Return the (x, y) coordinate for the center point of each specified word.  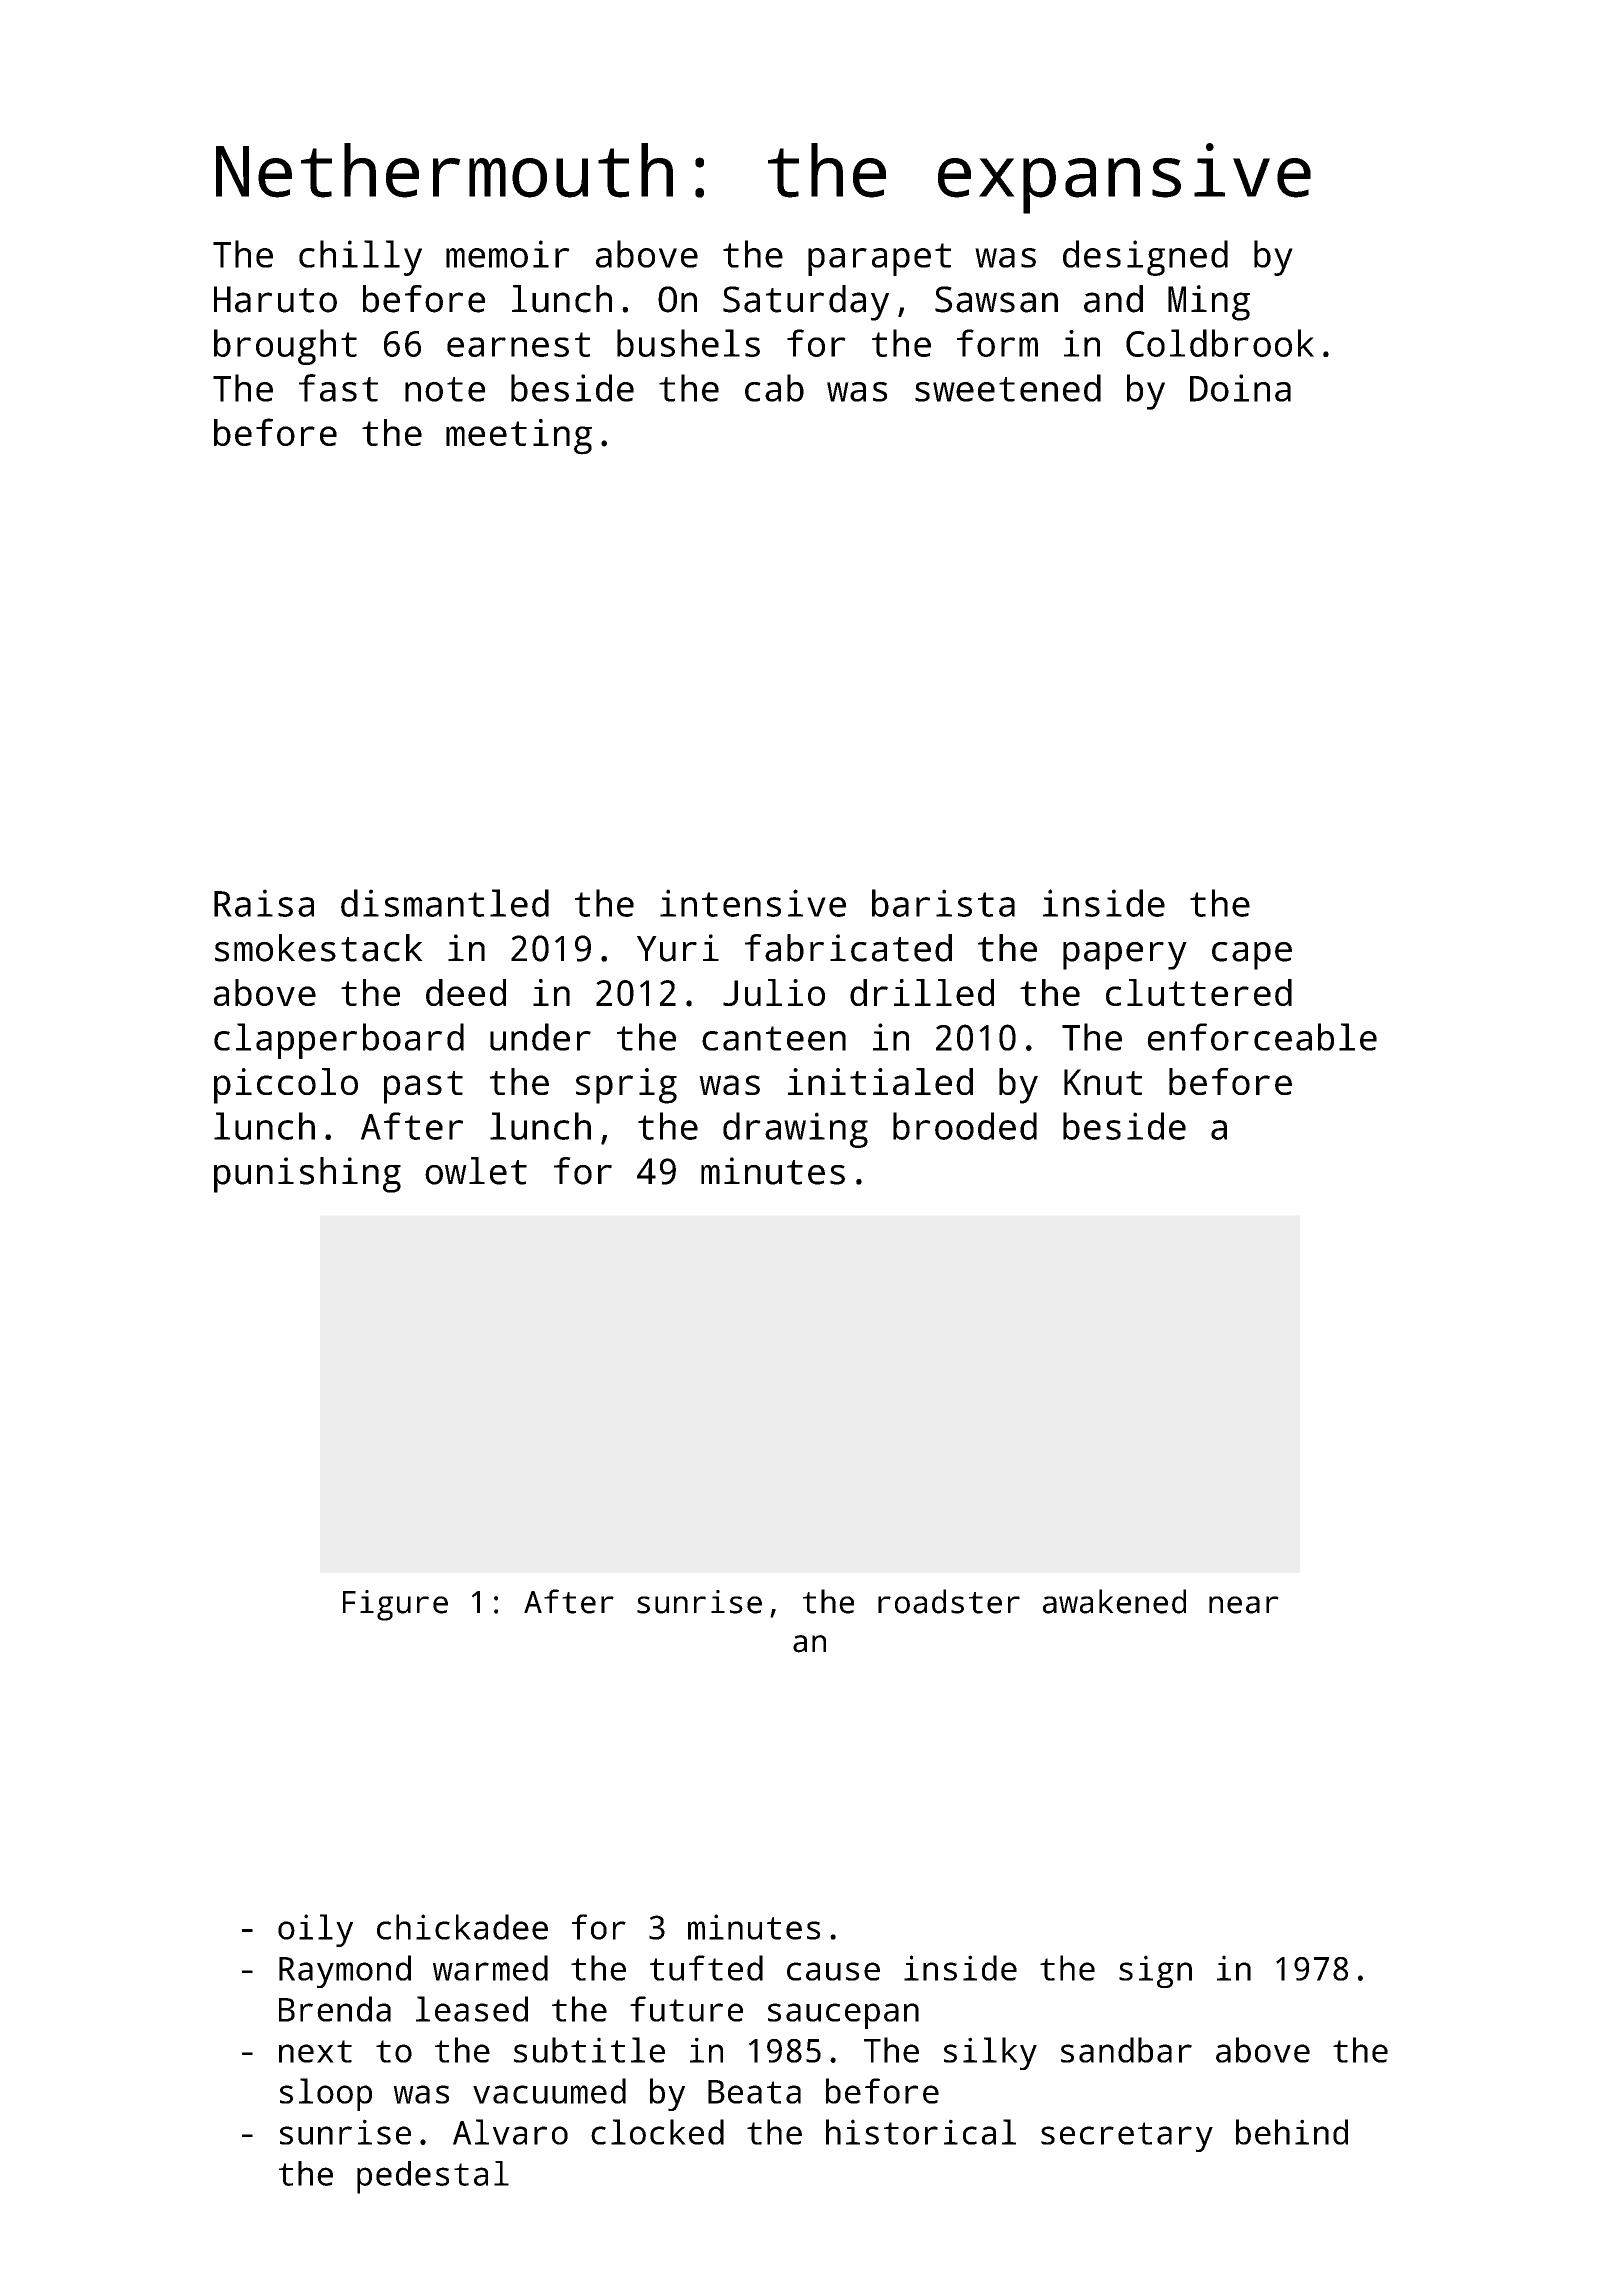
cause (833, 1971)
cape (1252, 956)
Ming (1209, 303)
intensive (753, 903)
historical (921, 2132)
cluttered (1199, 992)
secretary (1127, 2137)
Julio (774, 992)
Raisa (264, 903)
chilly (360, 258)
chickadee (462, 1927)
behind (1292, 2132)
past (423, 1087)
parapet (879, 259)
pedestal (433, 2177)
